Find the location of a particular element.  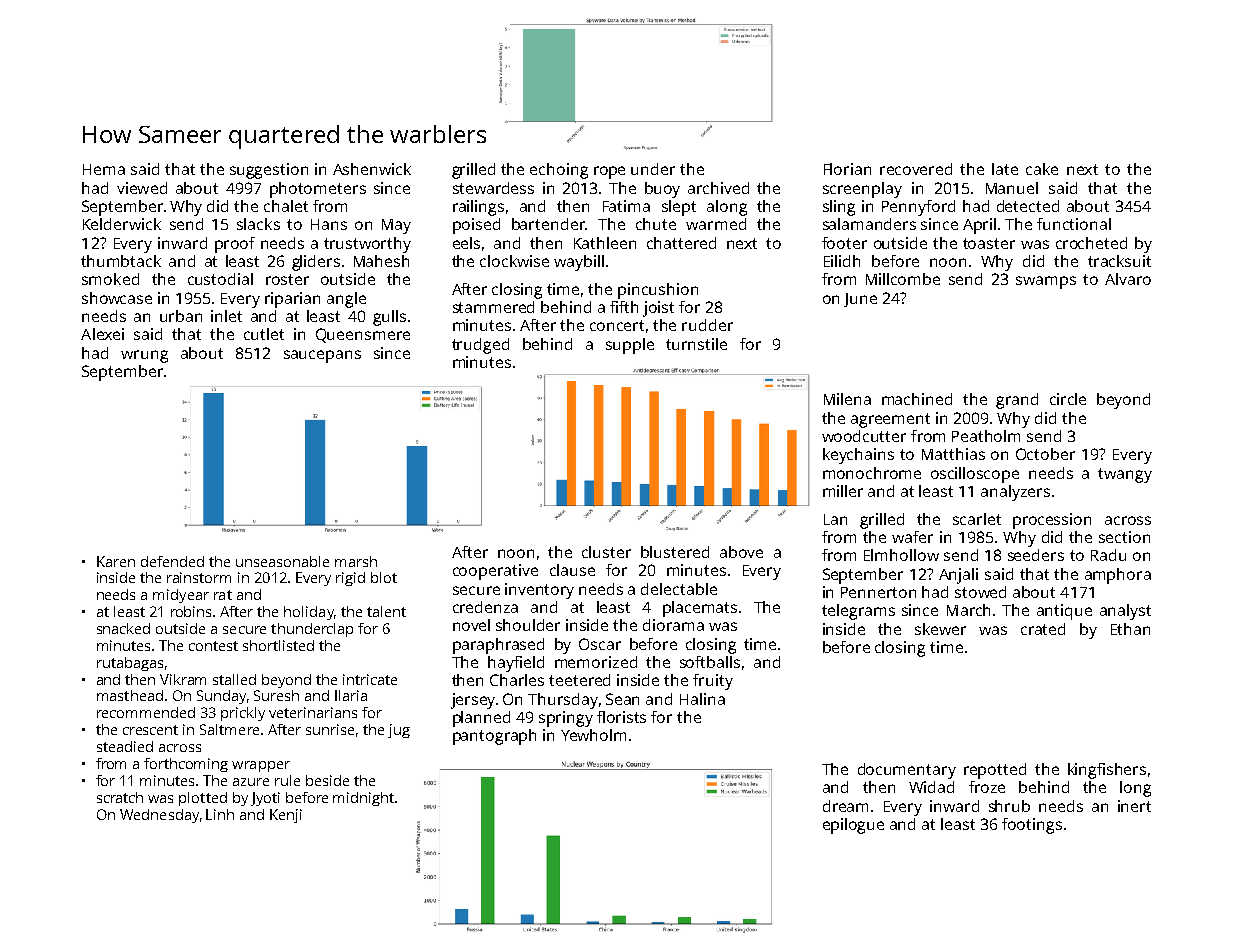

kingfishers is located at coordinates (1107, 771).
